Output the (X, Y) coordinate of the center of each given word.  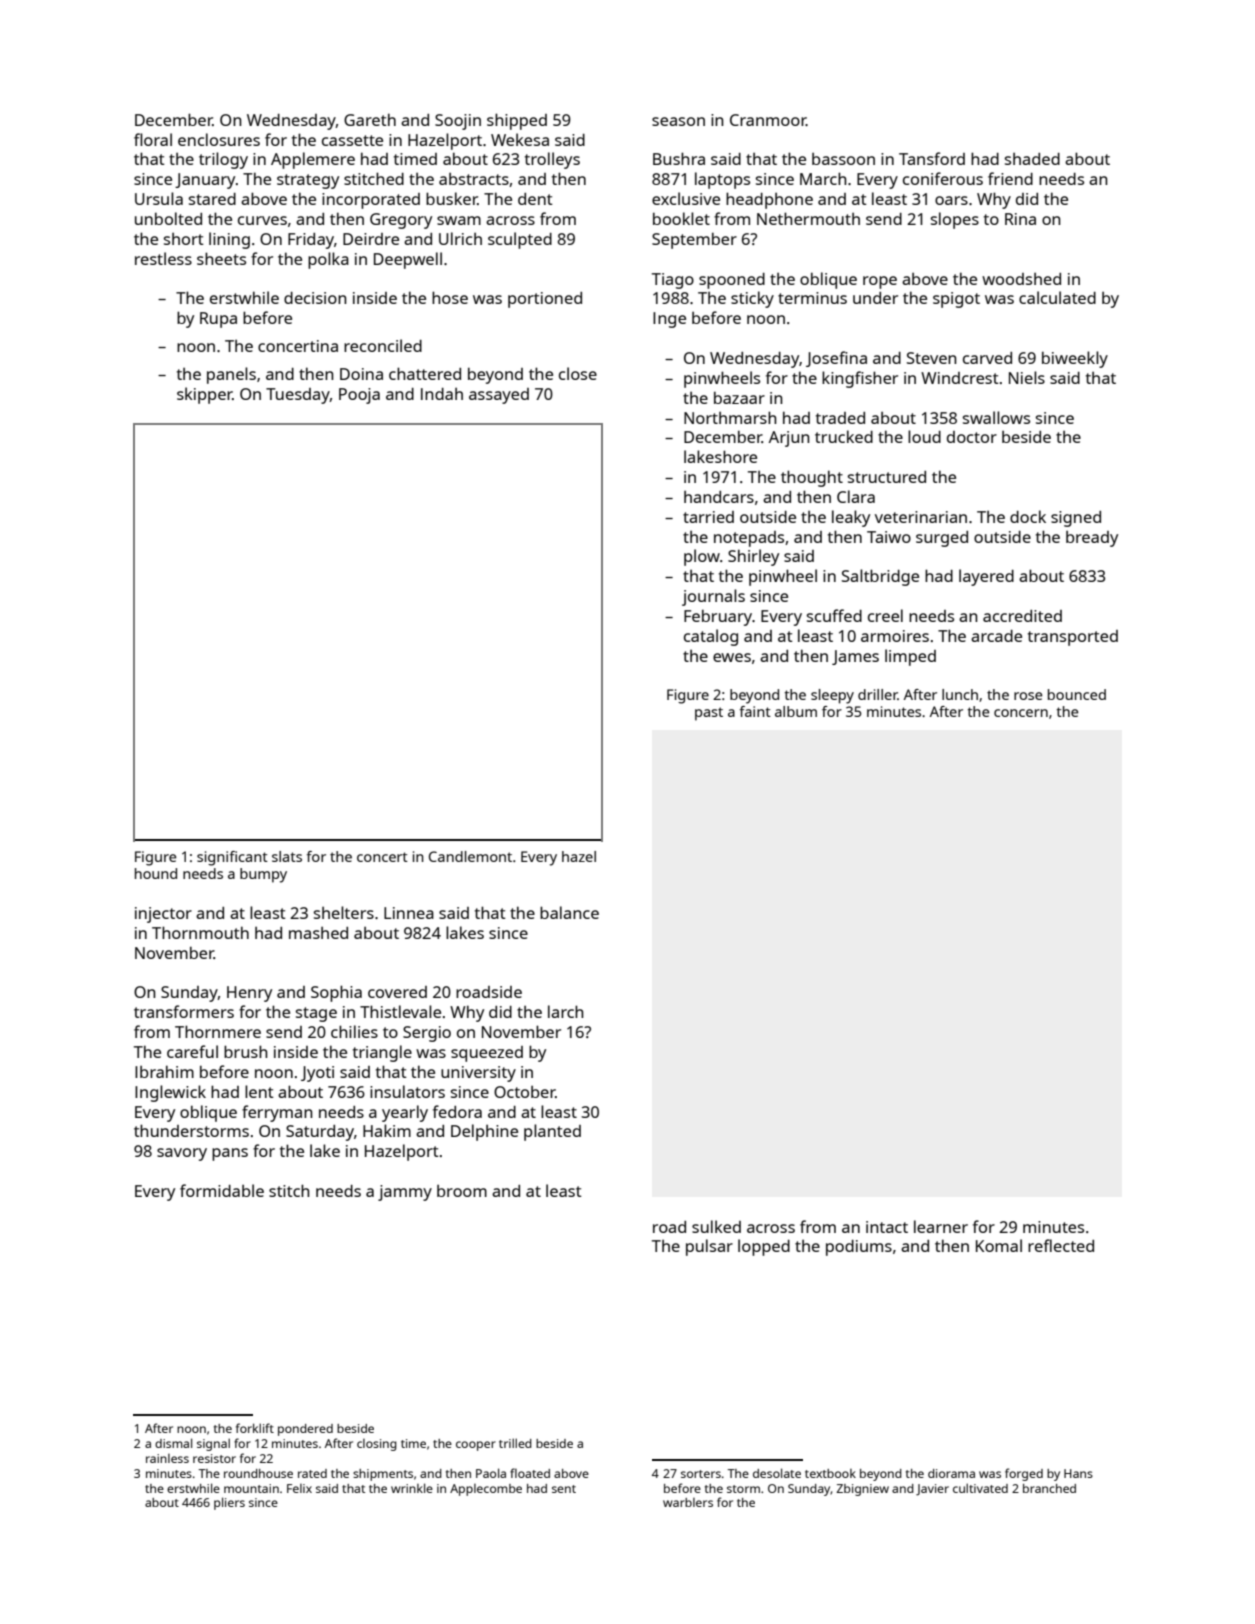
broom (462, 1191)
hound (156, 873)
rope (880, 282)
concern (1021, 713)
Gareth (370, 119)
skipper (205, 395)
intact (887, 1227)
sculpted (520, 240)
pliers (229, 1503)
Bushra (679, 158)
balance (569, 912)
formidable (222, 1190)
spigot (956, 300)
